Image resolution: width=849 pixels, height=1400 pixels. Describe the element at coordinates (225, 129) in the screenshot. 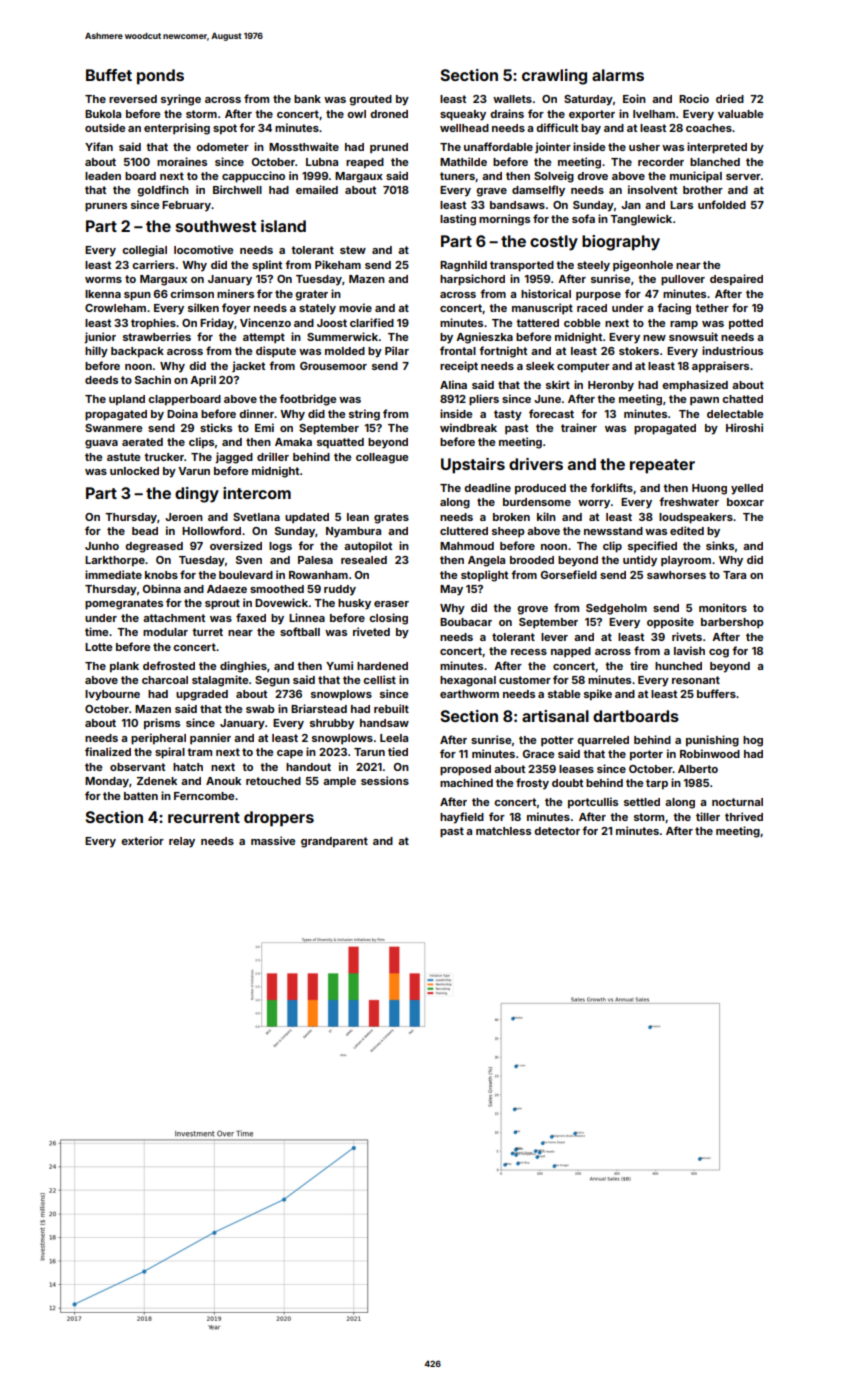

I see `spot` at that location.
